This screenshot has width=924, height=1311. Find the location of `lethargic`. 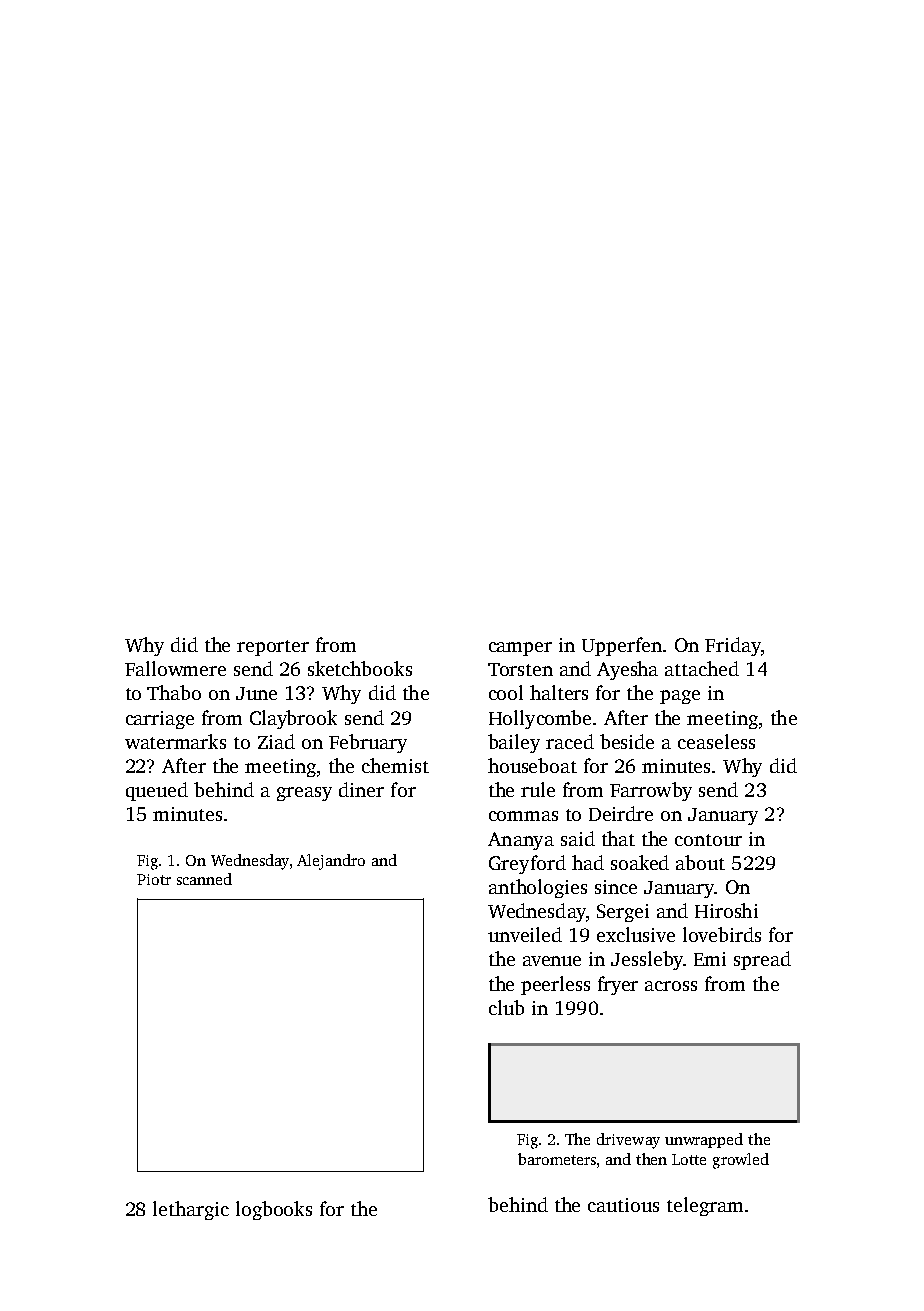

lethargic is located at coordinates (191, 1210).
